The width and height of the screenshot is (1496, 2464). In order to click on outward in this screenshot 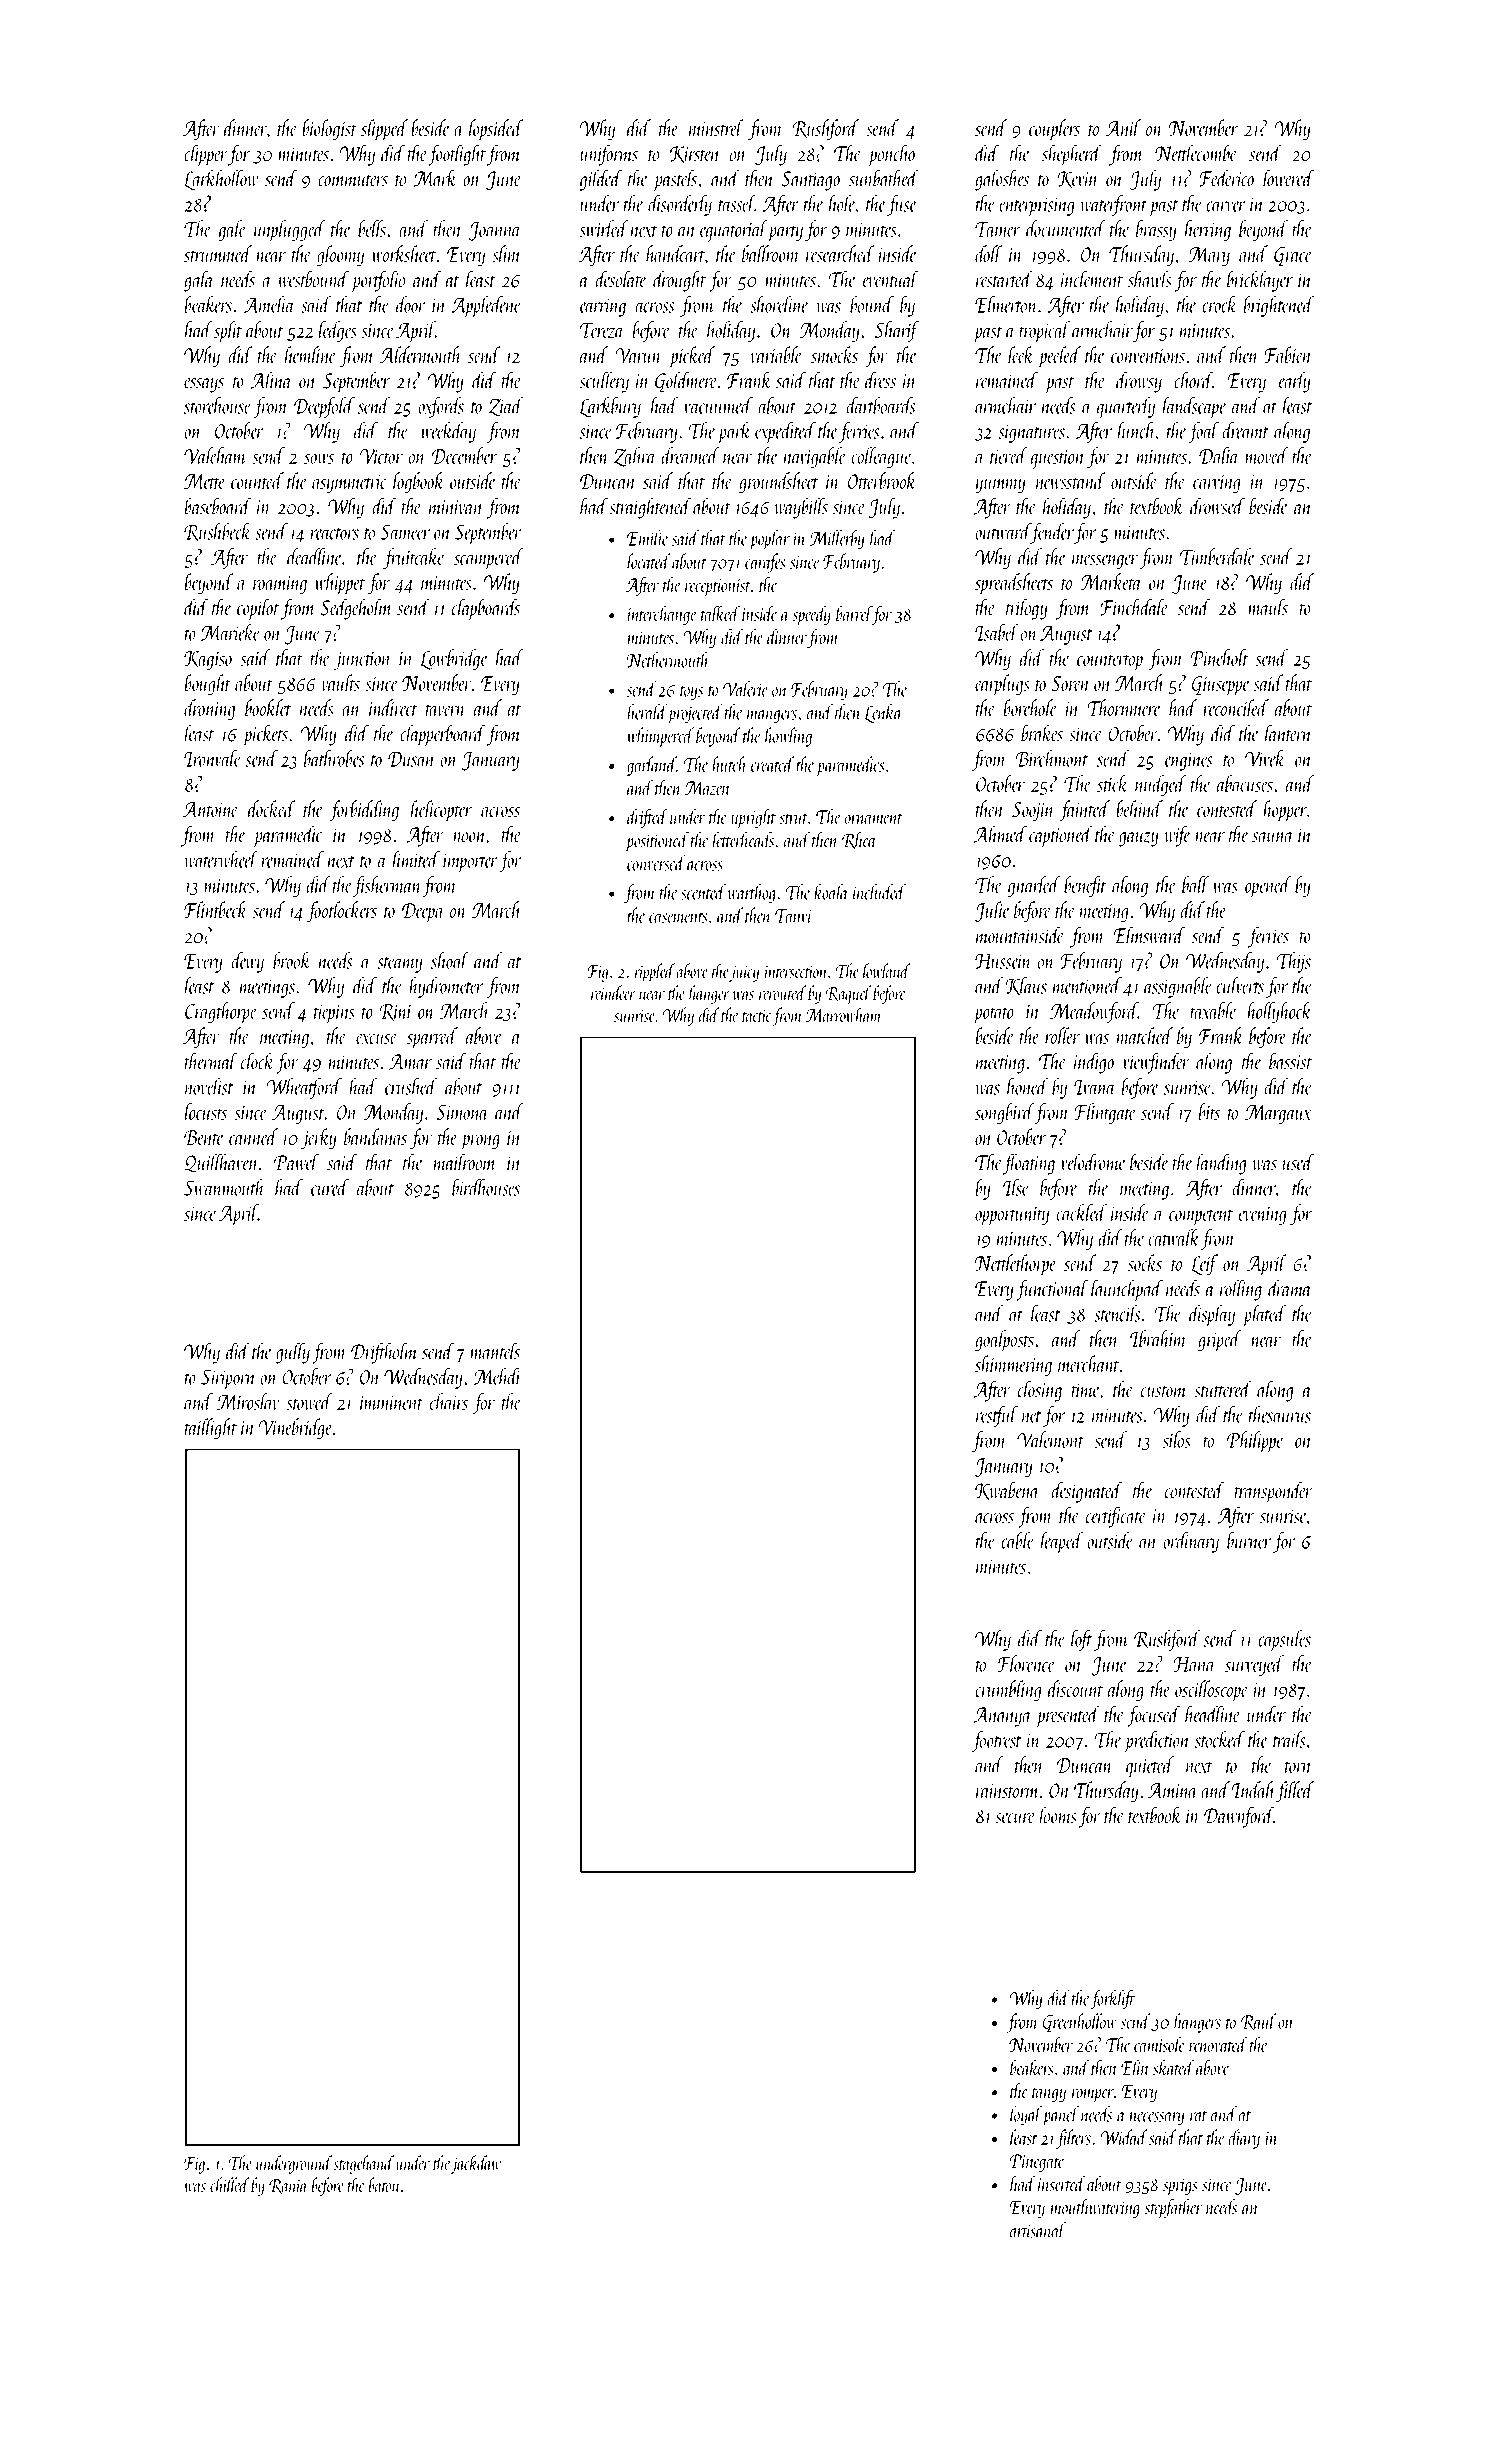, I will do `click(1003, 531)`.
